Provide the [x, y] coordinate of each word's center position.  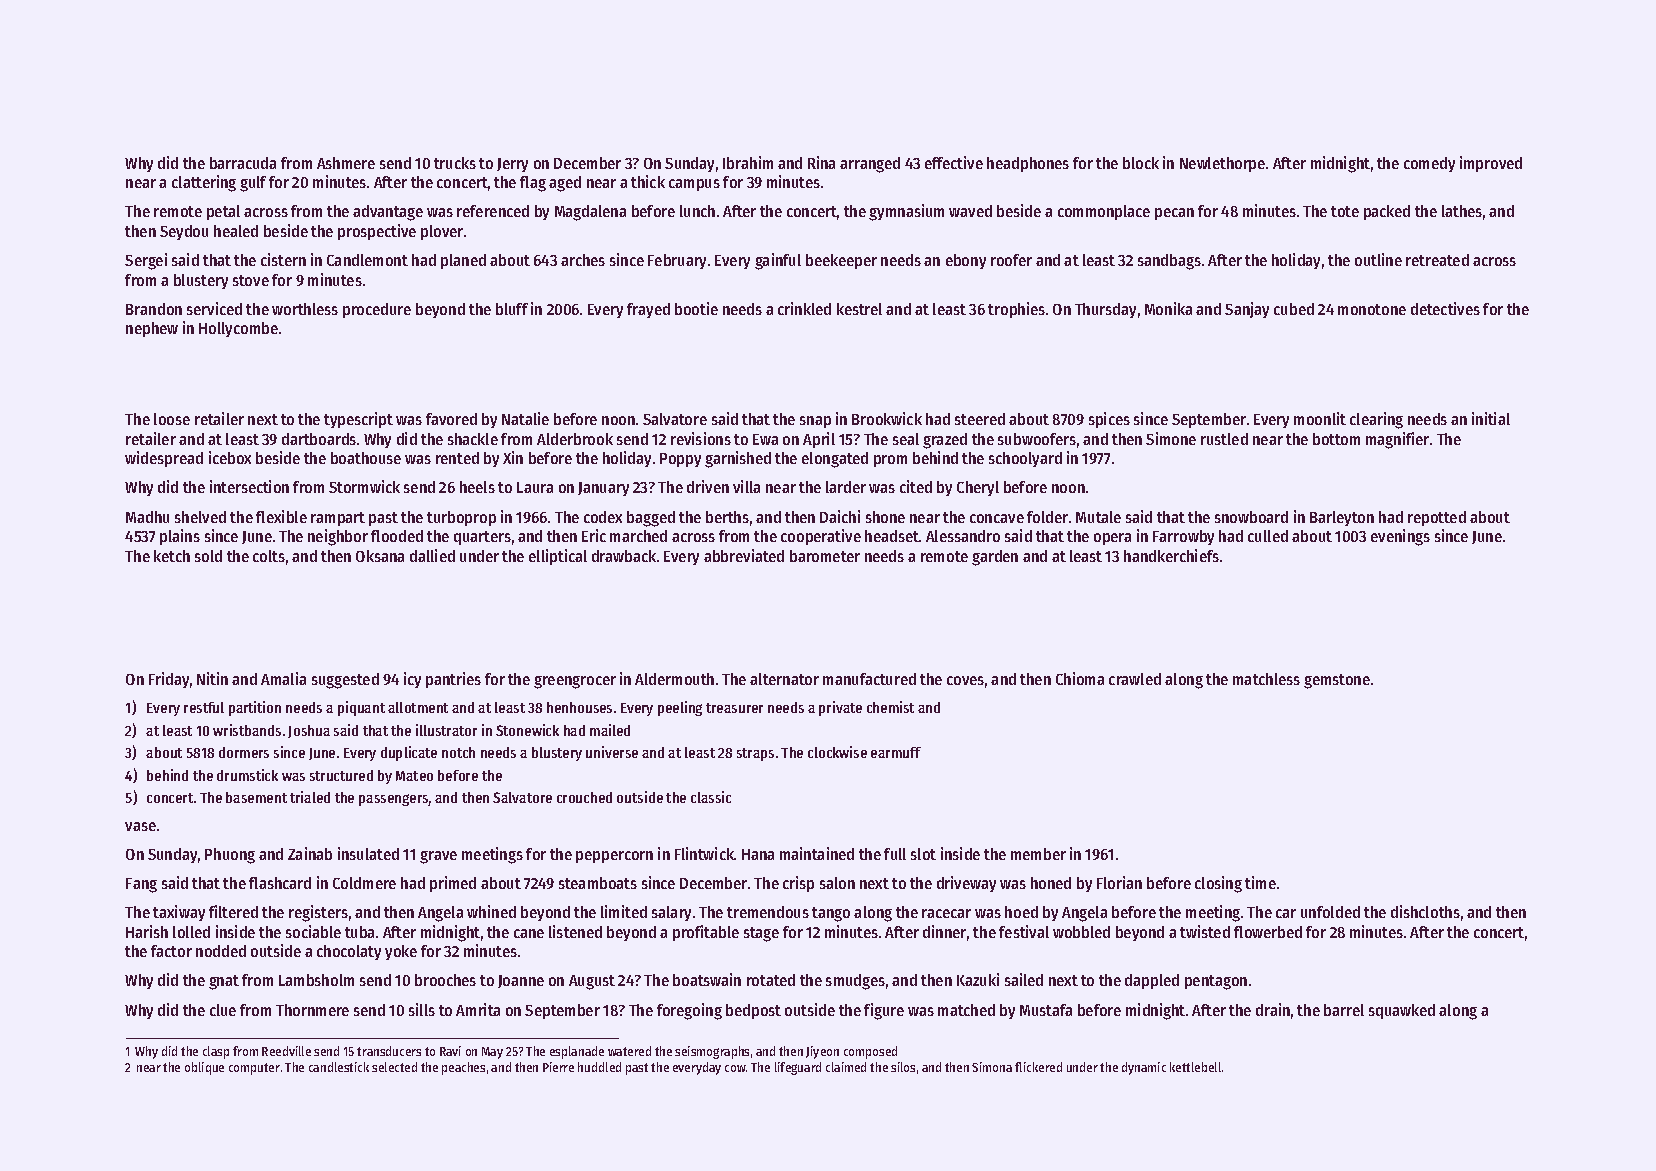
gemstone [1337, 681]
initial [1491, 418]
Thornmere [312, 1010]
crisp [798, 884]
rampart [338, 519]
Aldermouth [674, 679]
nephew [152, 329]
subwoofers [1037, 439]
